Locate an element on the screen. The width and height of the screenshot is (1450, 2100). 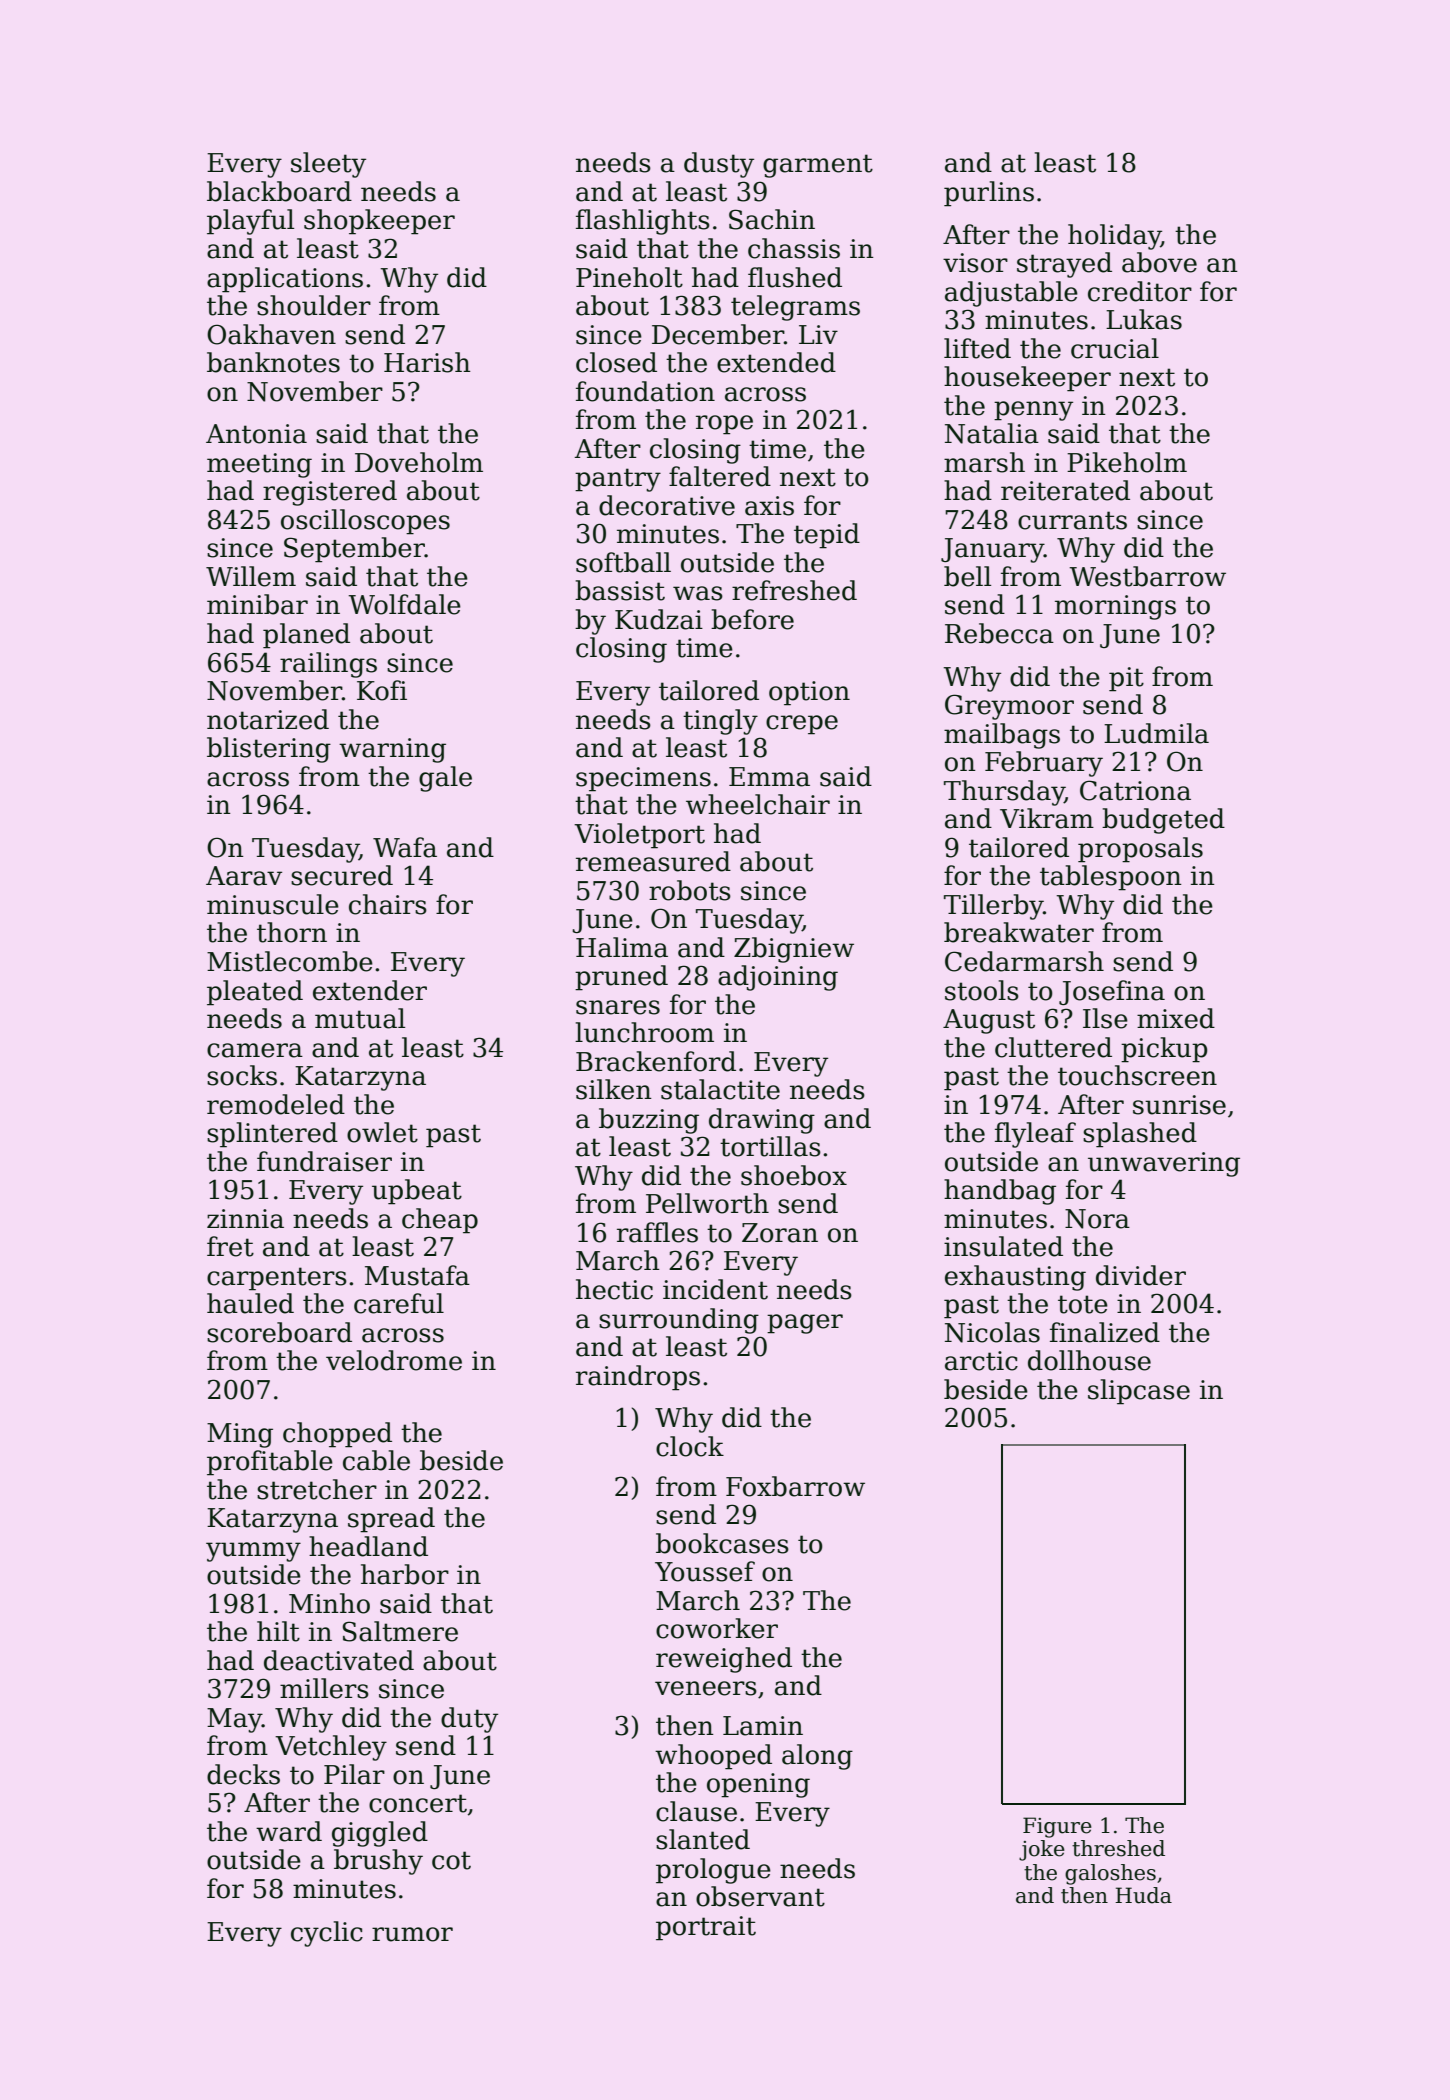
banknotes is located at coordinates (273, 362).
